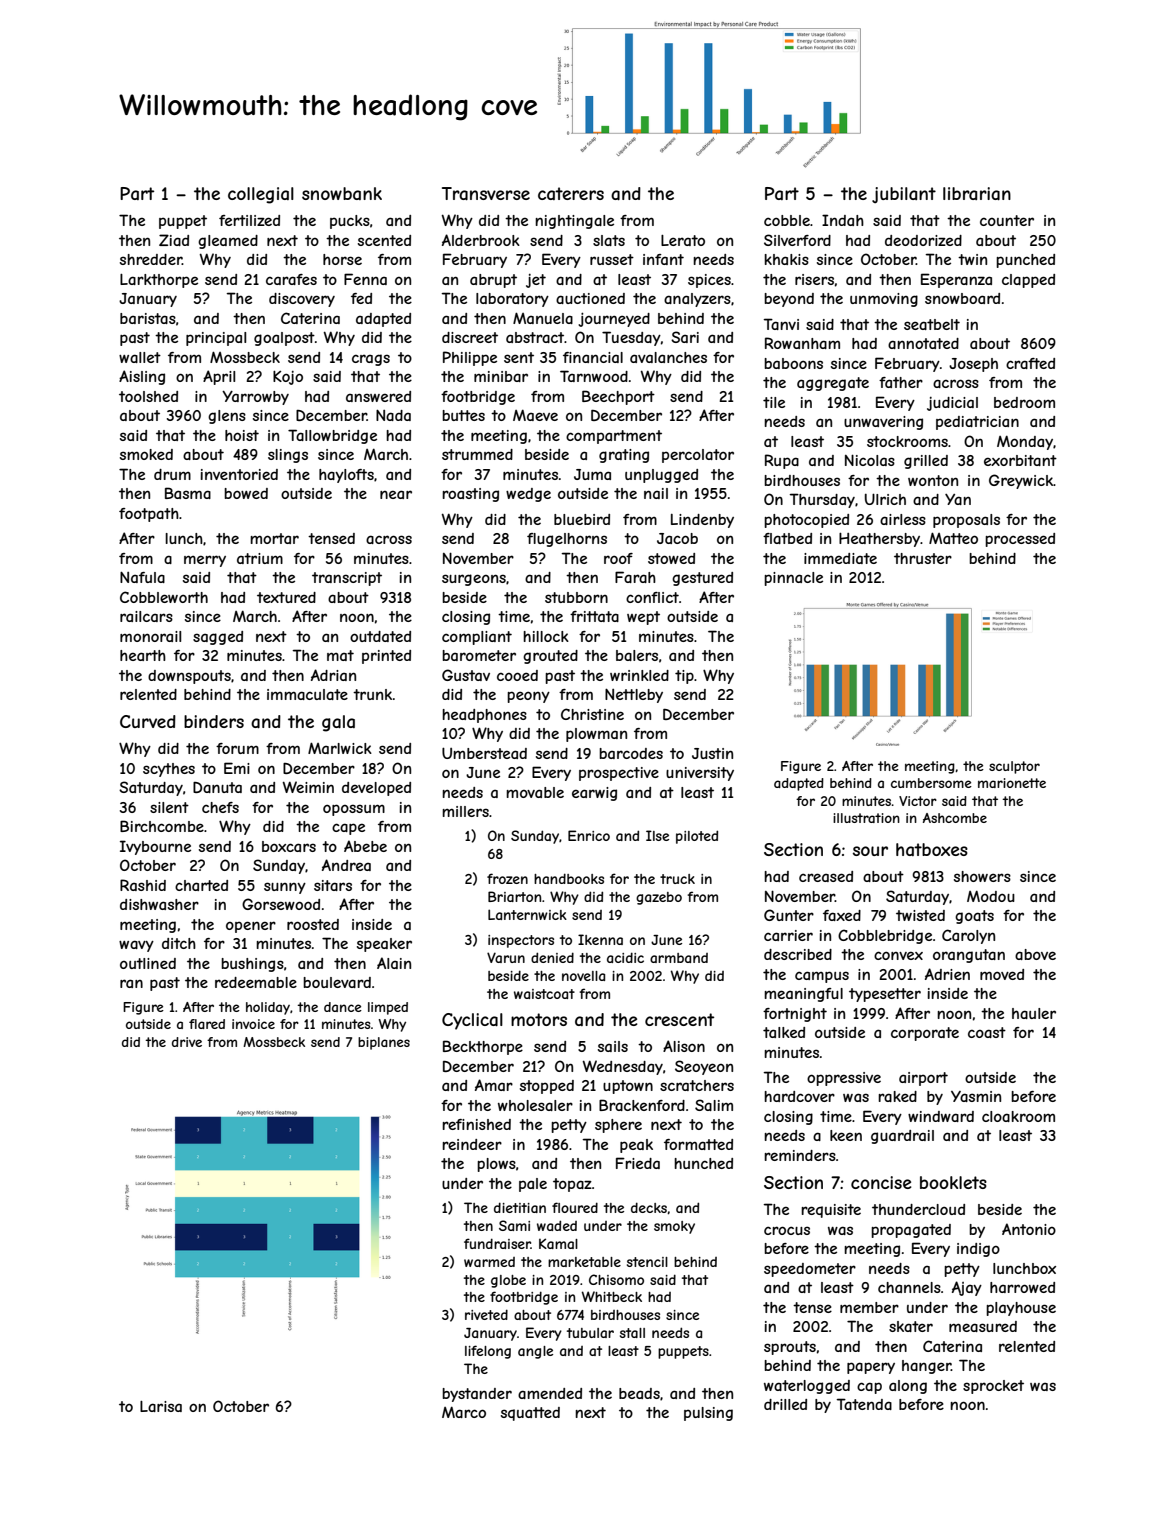  Describe the element at coordinates (159, 904) in the screenshot. I see `dishwasher` at that location.
